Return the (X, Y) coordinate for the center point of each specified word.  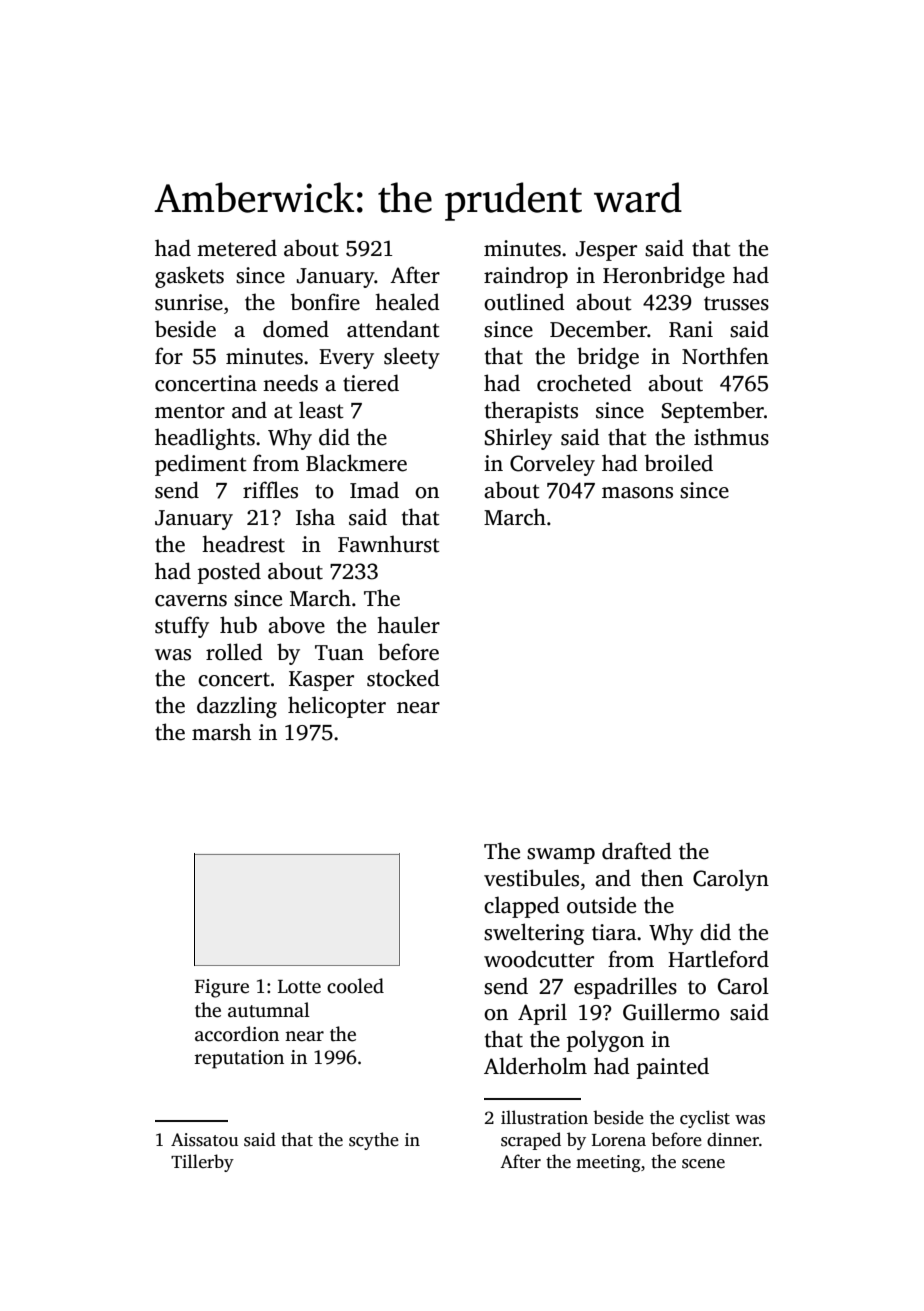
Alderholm (535, 1066)
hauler (408, 625)
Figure (222, 988)
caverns (191, 601)
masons (637, 493)
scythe (374, 1141)
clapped (522, 907)
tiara (614, 932)
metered (237, 248)
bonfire (325, 302)
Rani (691, 329)
